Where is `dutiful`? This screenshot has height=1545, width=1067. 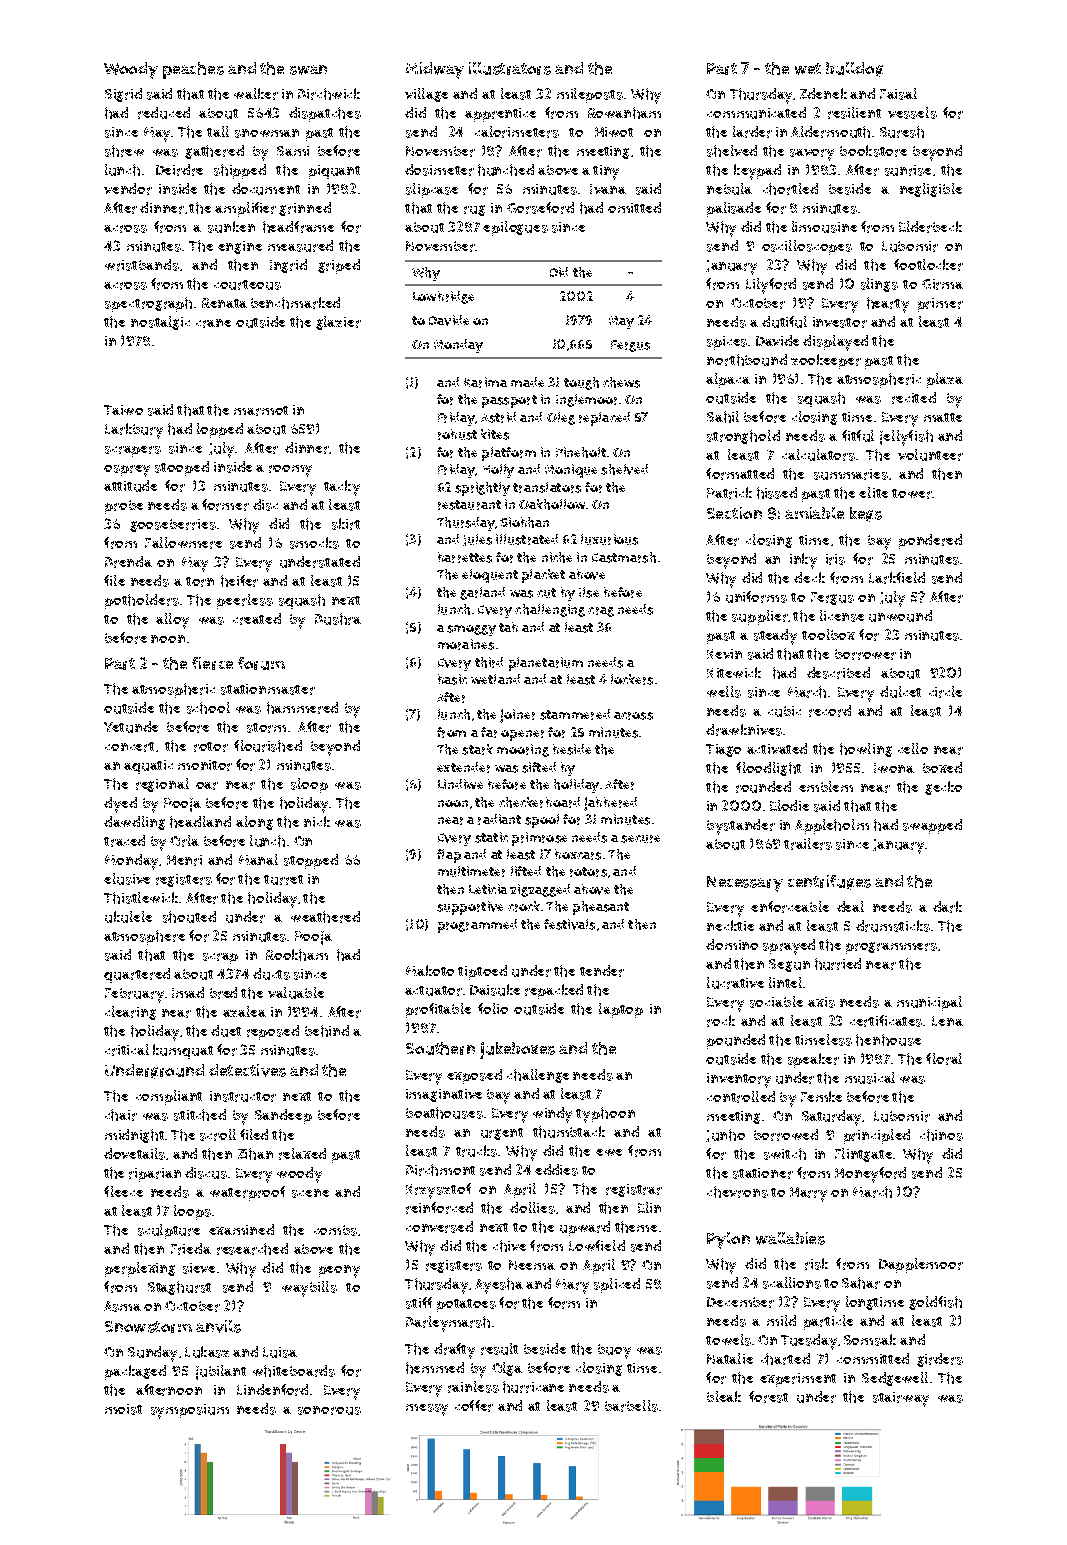 dutiful is located at coordinates (784, 322).
